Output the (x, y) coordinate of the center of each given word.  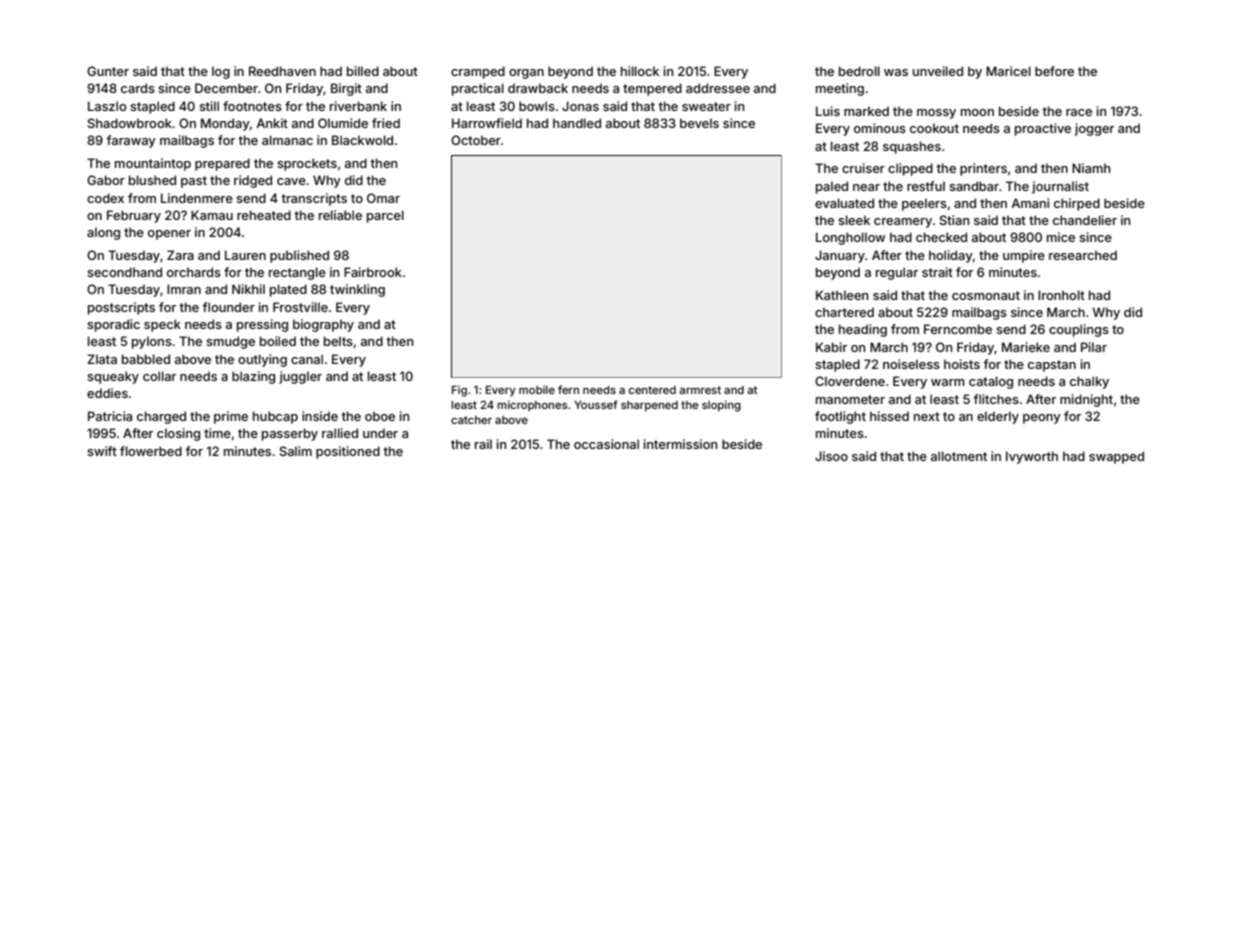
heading (863, 330)
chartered (844, 312)
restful (926, 186)
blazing (253, 377)
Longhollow (850, 238)
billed (363, 71)
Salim (296, 451)
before (1054, 71)
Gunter (108, 71)
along (103, 233)
